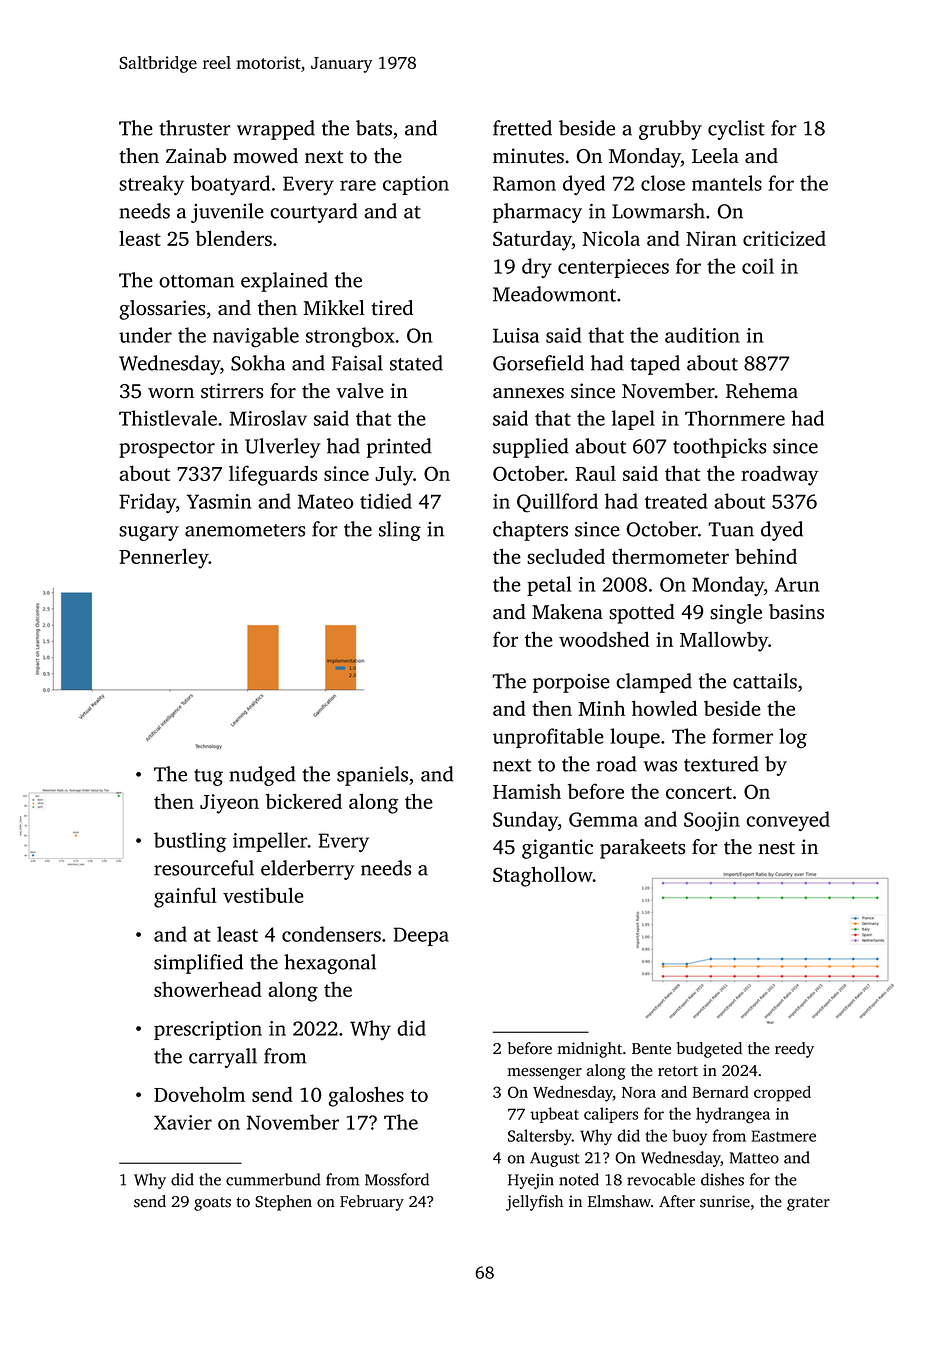 This page has height=1350, width=950. Describe the element at coordinates (731, 529) in the page. I see `Tuan` at that location.
